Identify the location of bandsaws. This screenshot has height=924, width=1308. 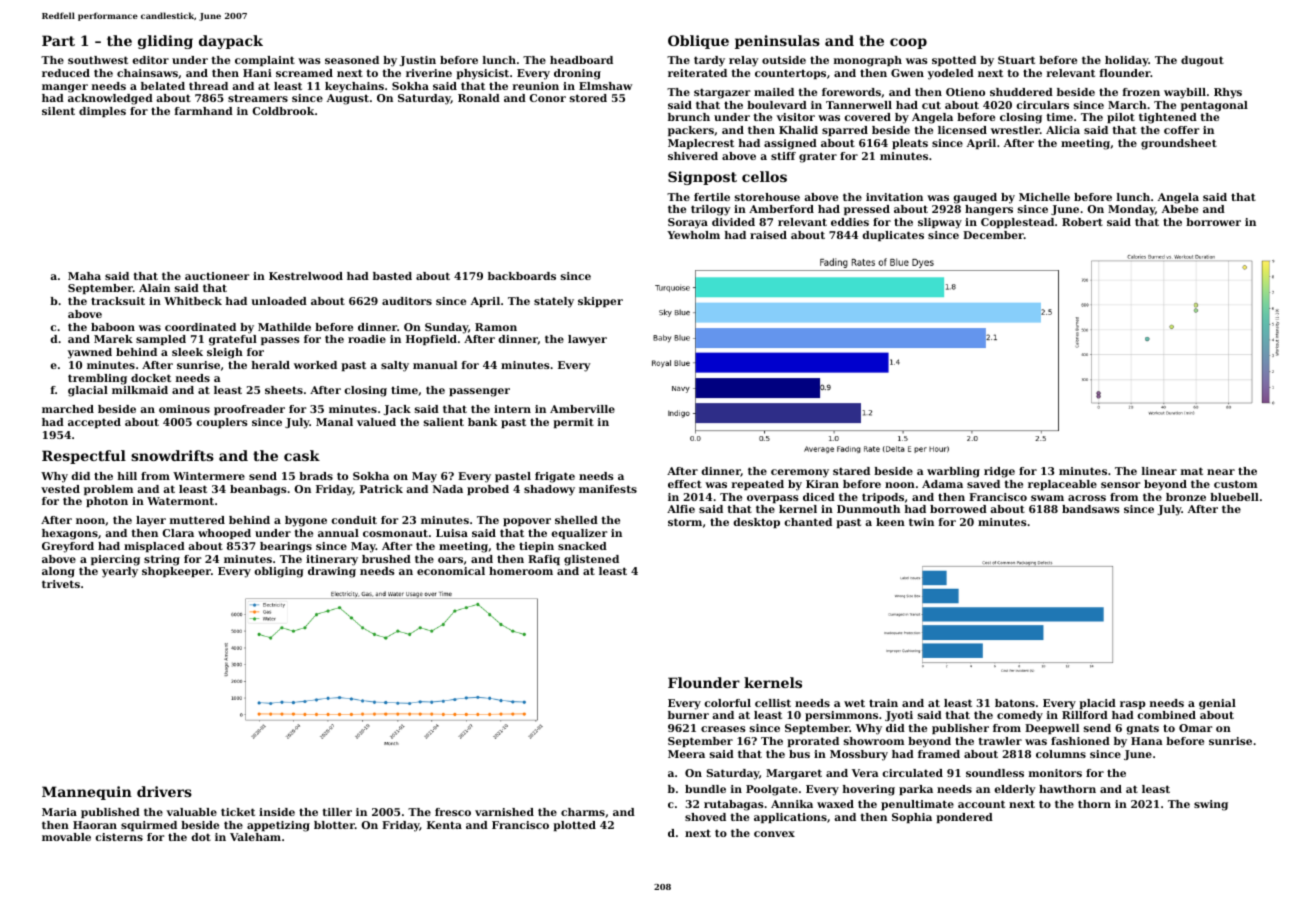
(1091, 509).
